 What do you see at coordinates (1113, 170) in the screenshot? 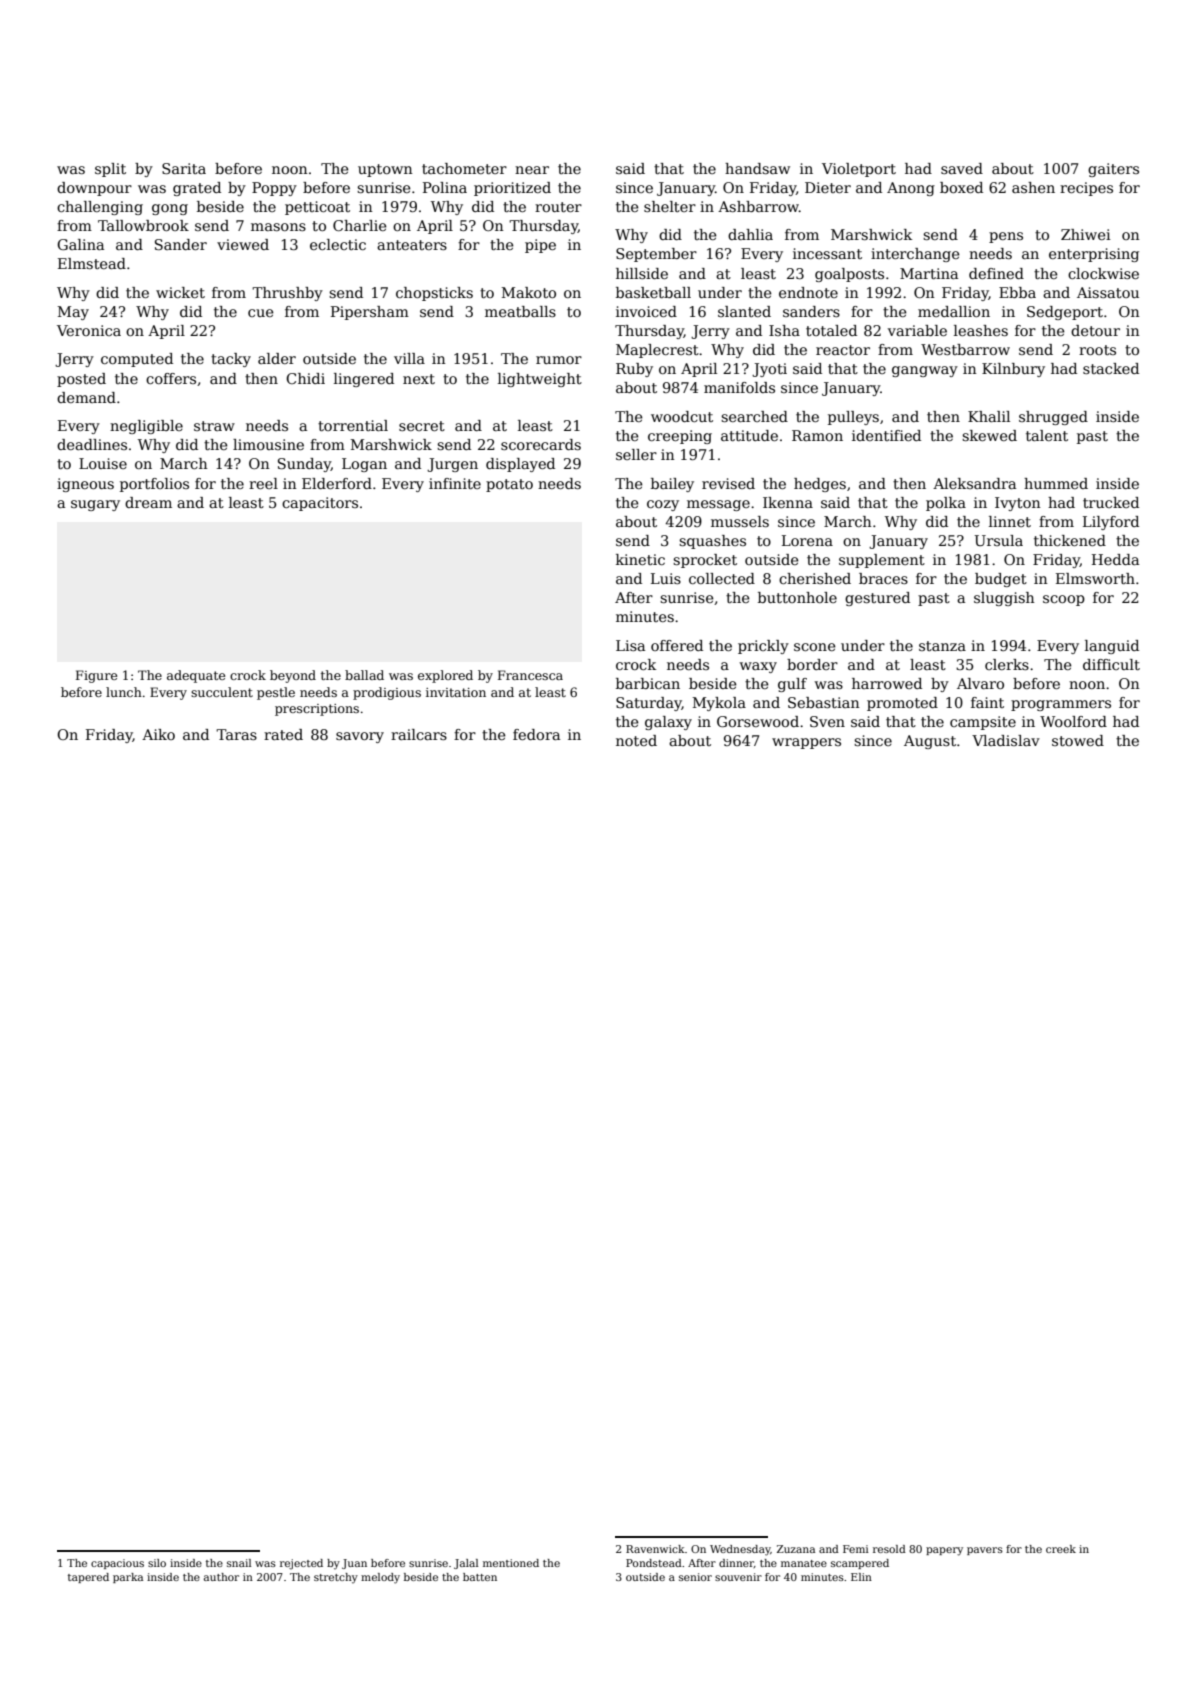
I see `gaiters` at bounding box center [1113, 170].
